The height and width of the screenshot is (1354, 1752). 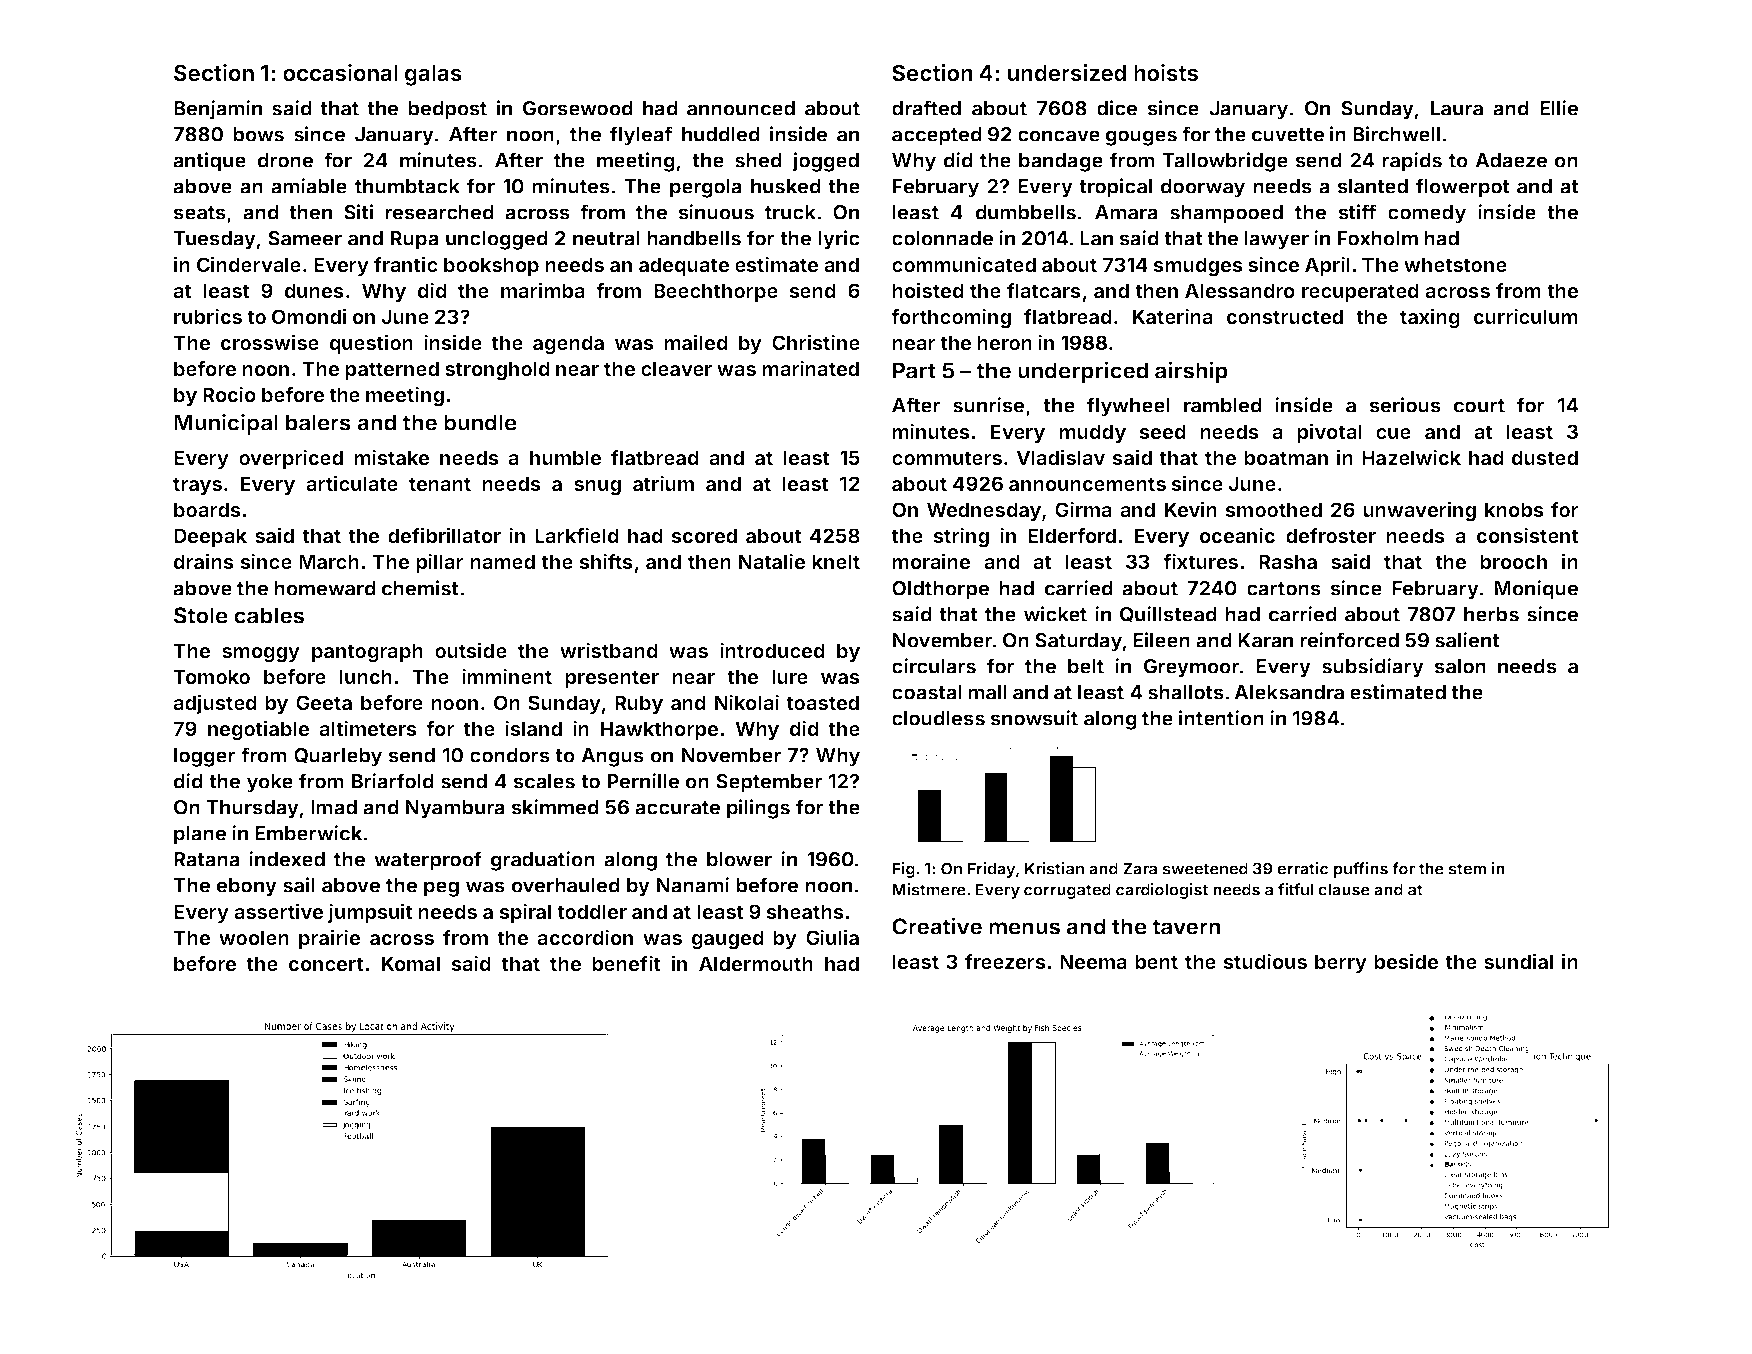 What do you see at coordinates (1093, 961) in the screenshot?
I see `Neema` at bounding box center [1093, 961].
